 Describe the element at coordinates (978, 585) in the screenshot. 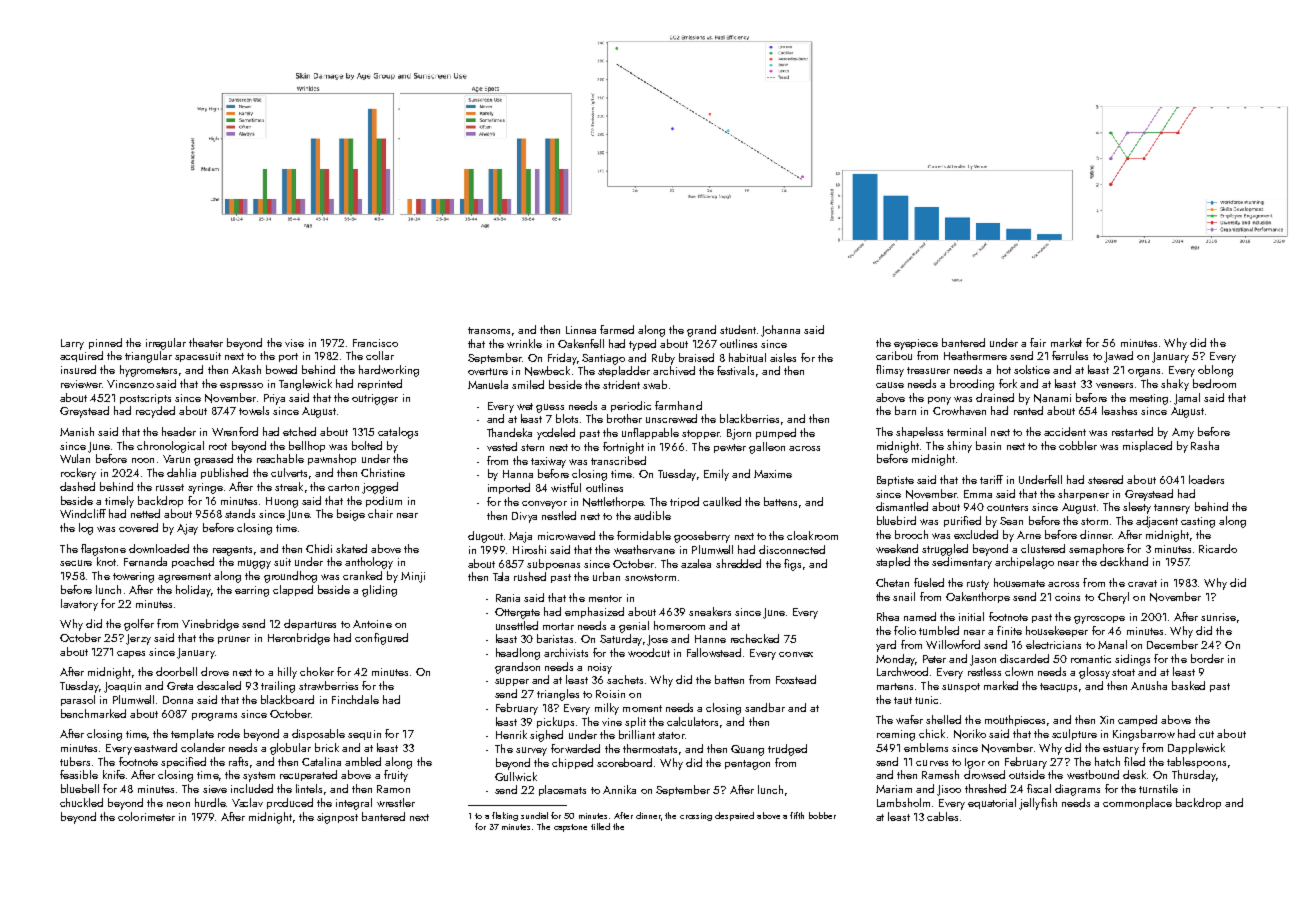

I see `rusty` at that location.
